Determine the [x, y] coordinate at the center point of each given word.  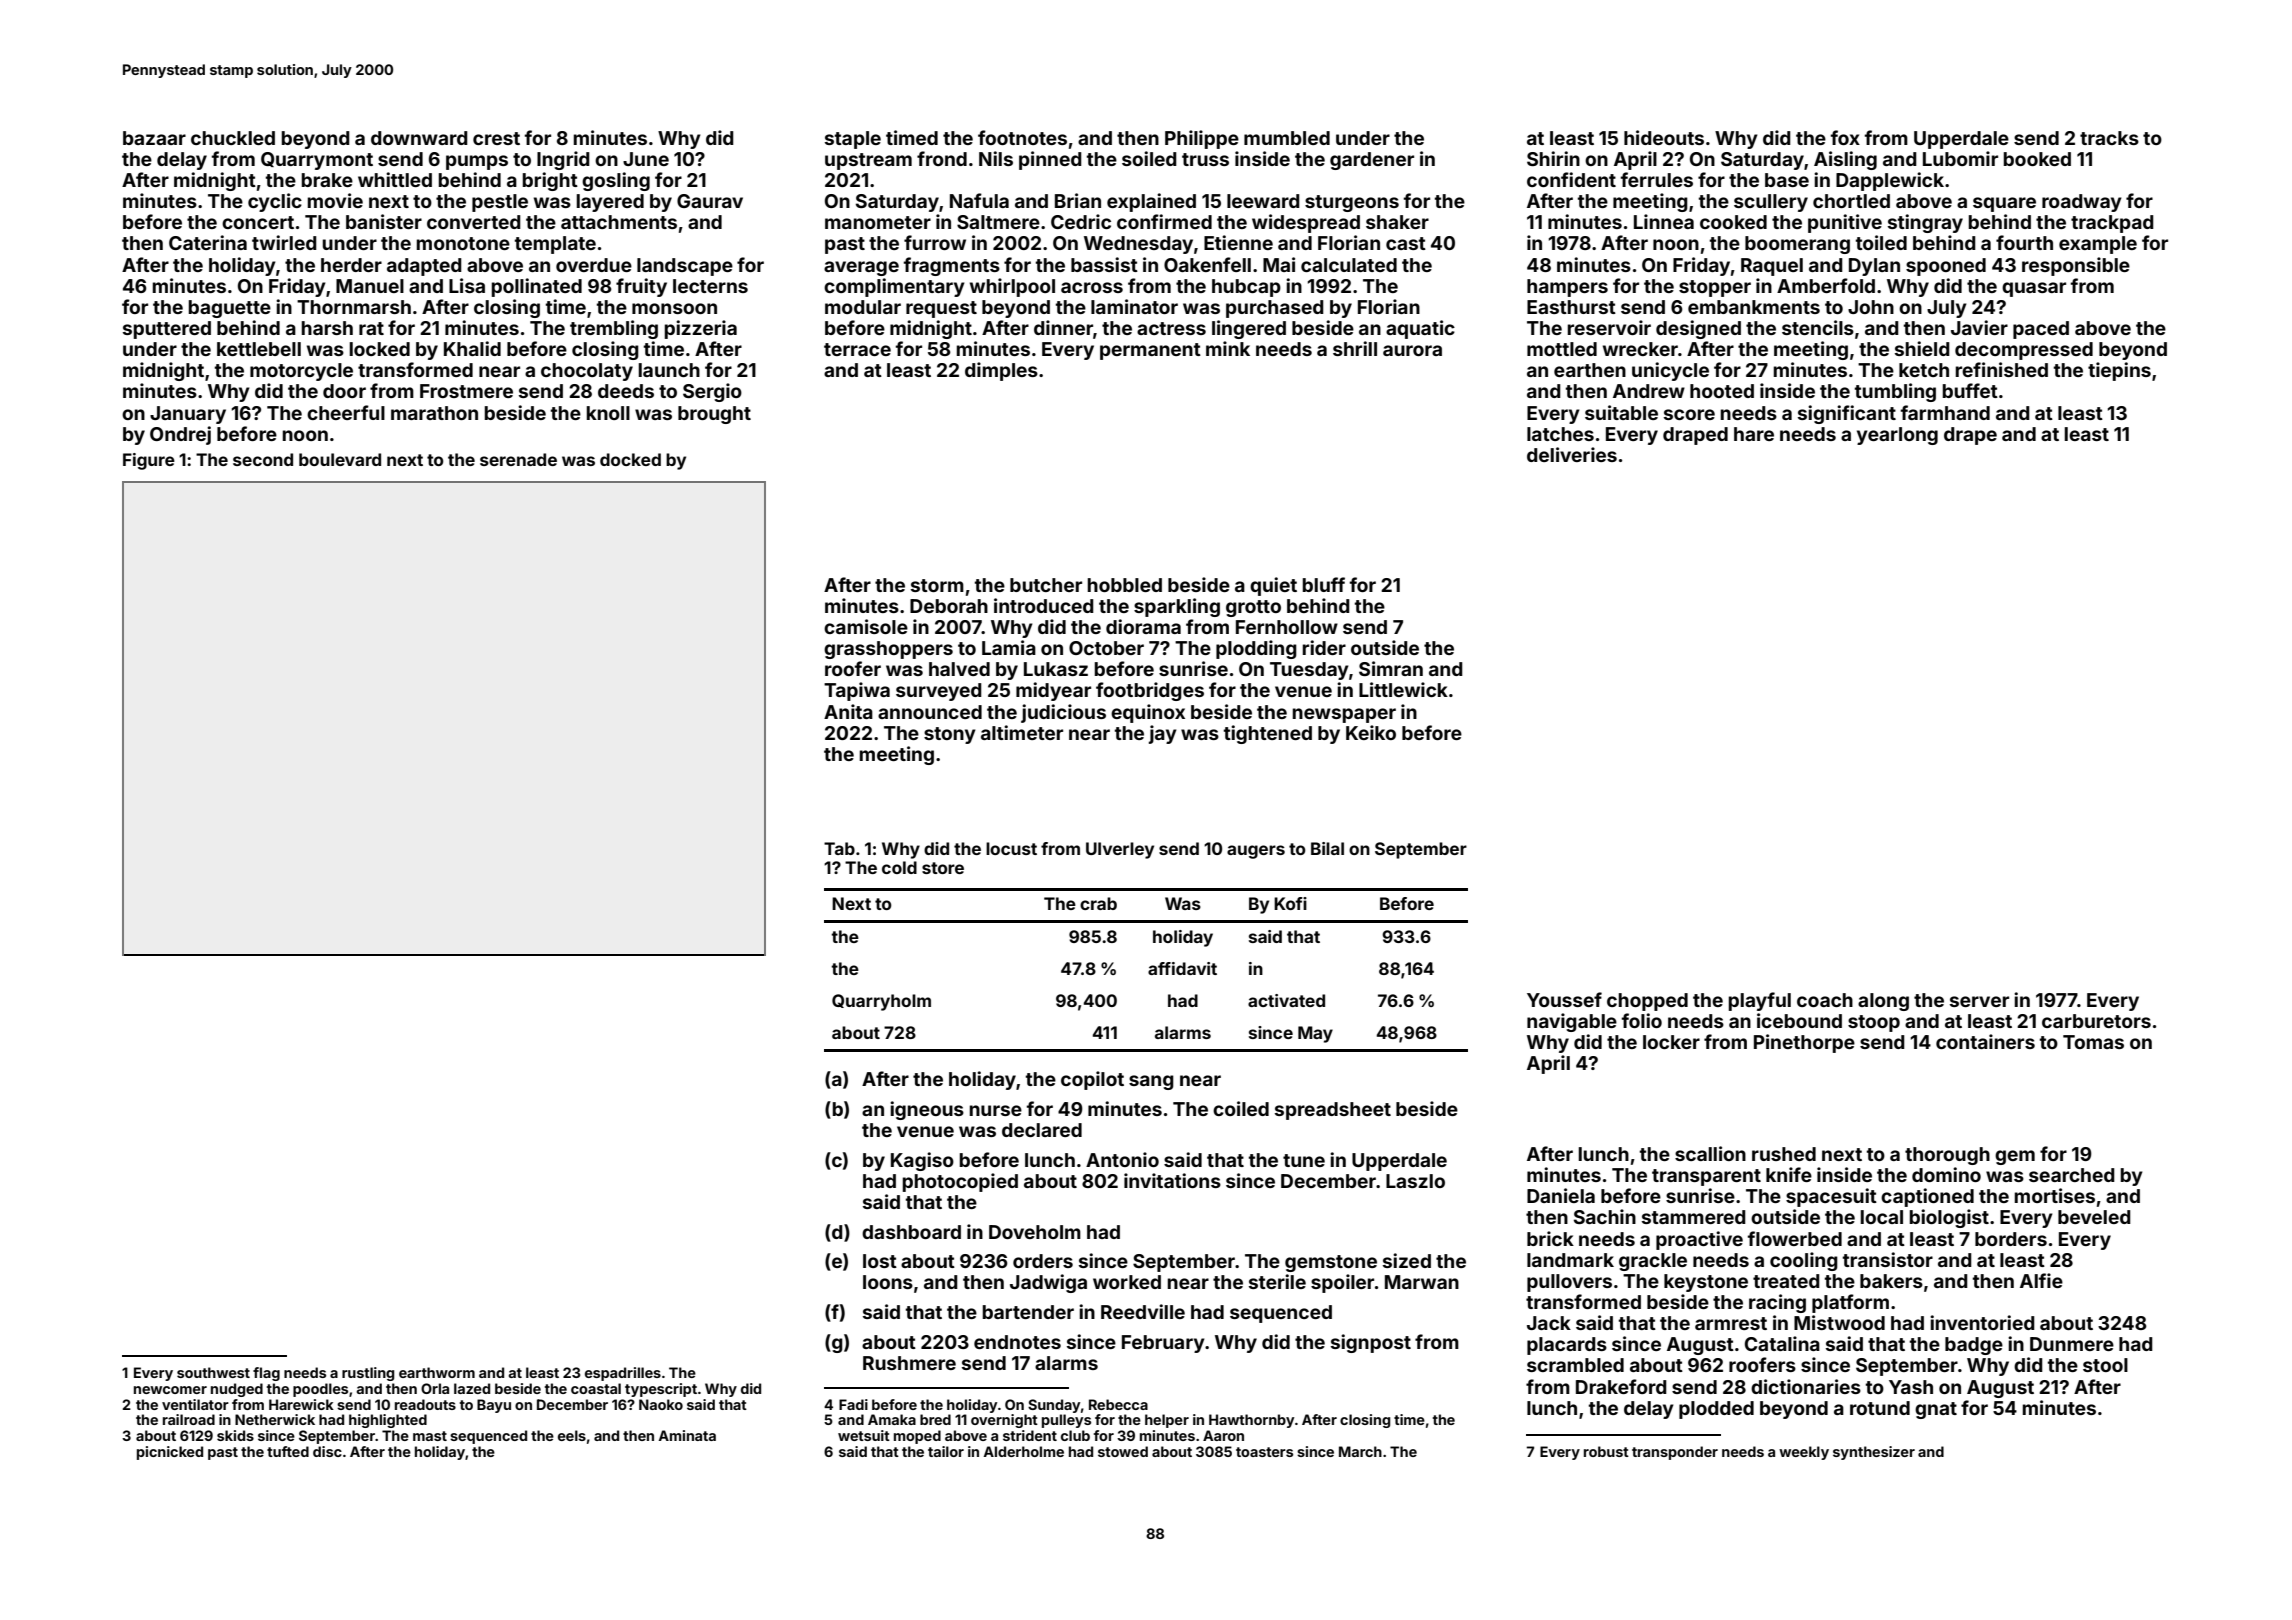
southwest [213, 1372]
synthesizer [1874, 1453]
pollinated [537, 287]
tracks [2109, 138]
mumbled [1287, 138]
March [1360, 1451]
